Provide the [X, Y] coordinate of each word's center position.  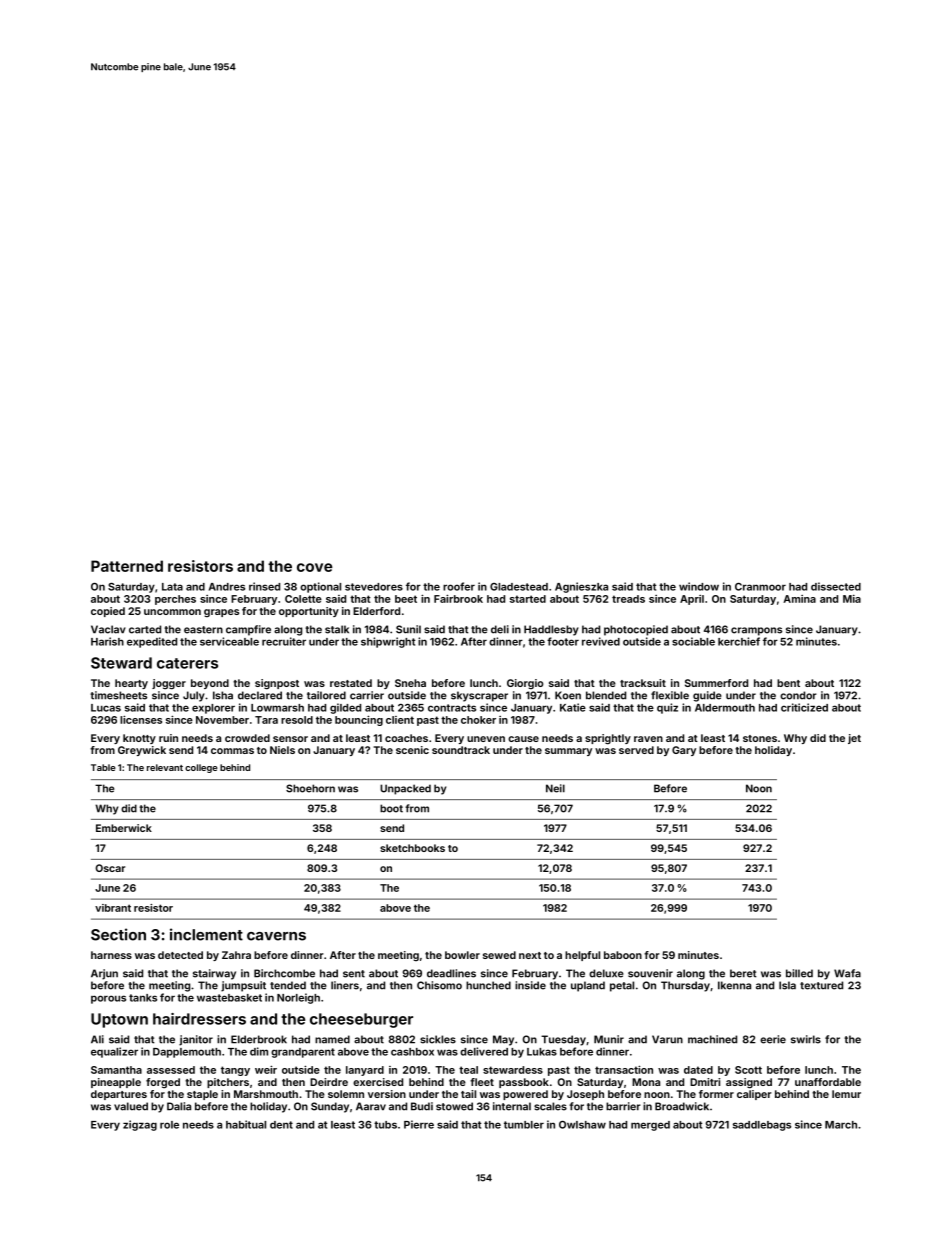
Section [118, 934]
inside [530, 985]
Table [103, 767]
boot [391, 808]
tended [288, 985]
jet [854, 739]
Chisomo [439, 985]
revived [601, 641]
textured [821, 985]
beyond [210, 684]
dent [281, 1125]
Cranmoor [760, 587]
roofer [459, 586]
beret [743, 973]
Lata [172, 587]
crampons [756, 631]
